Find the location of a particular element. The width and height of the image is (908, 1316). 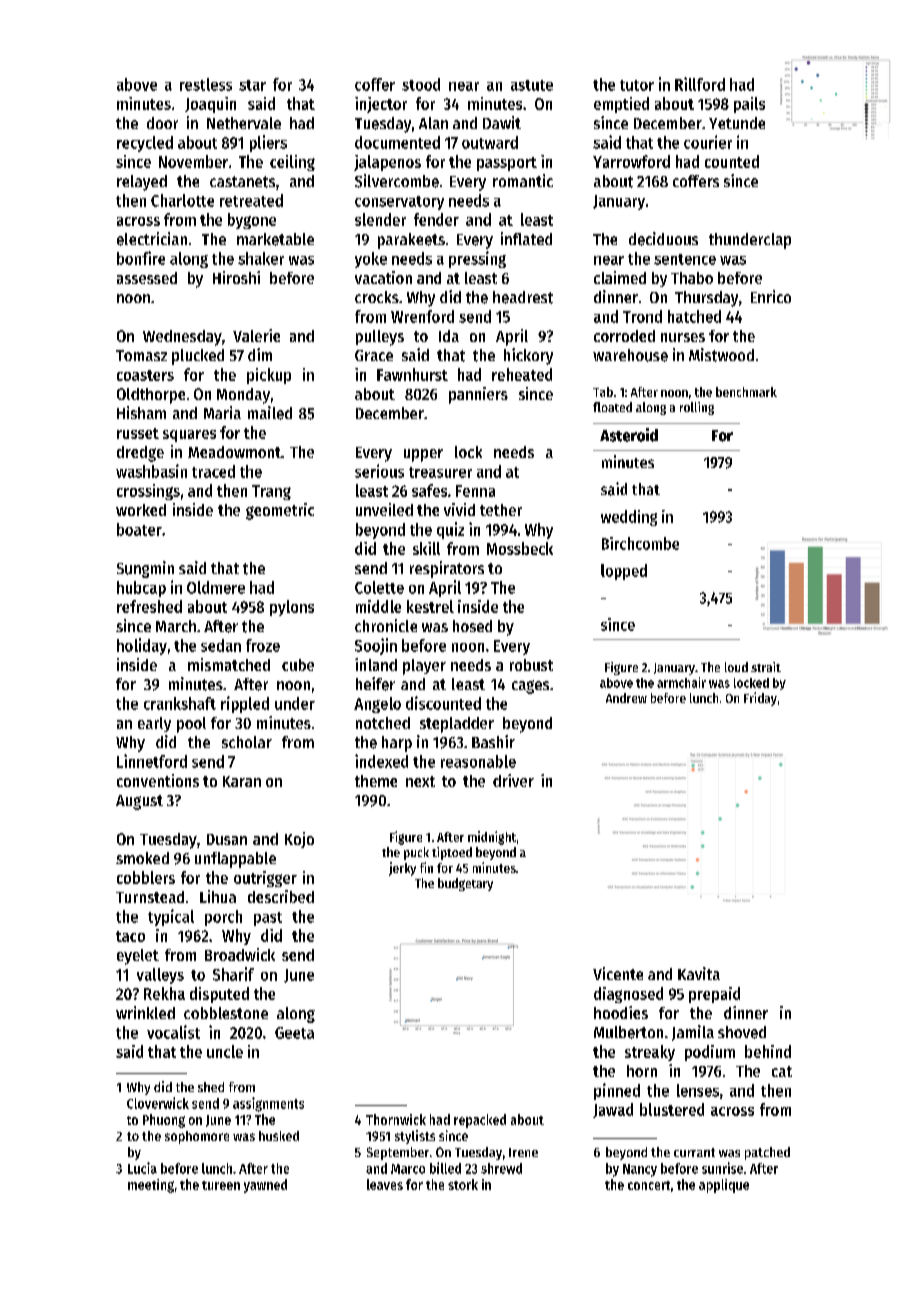

armchair is located at coordinates (681, 682).
